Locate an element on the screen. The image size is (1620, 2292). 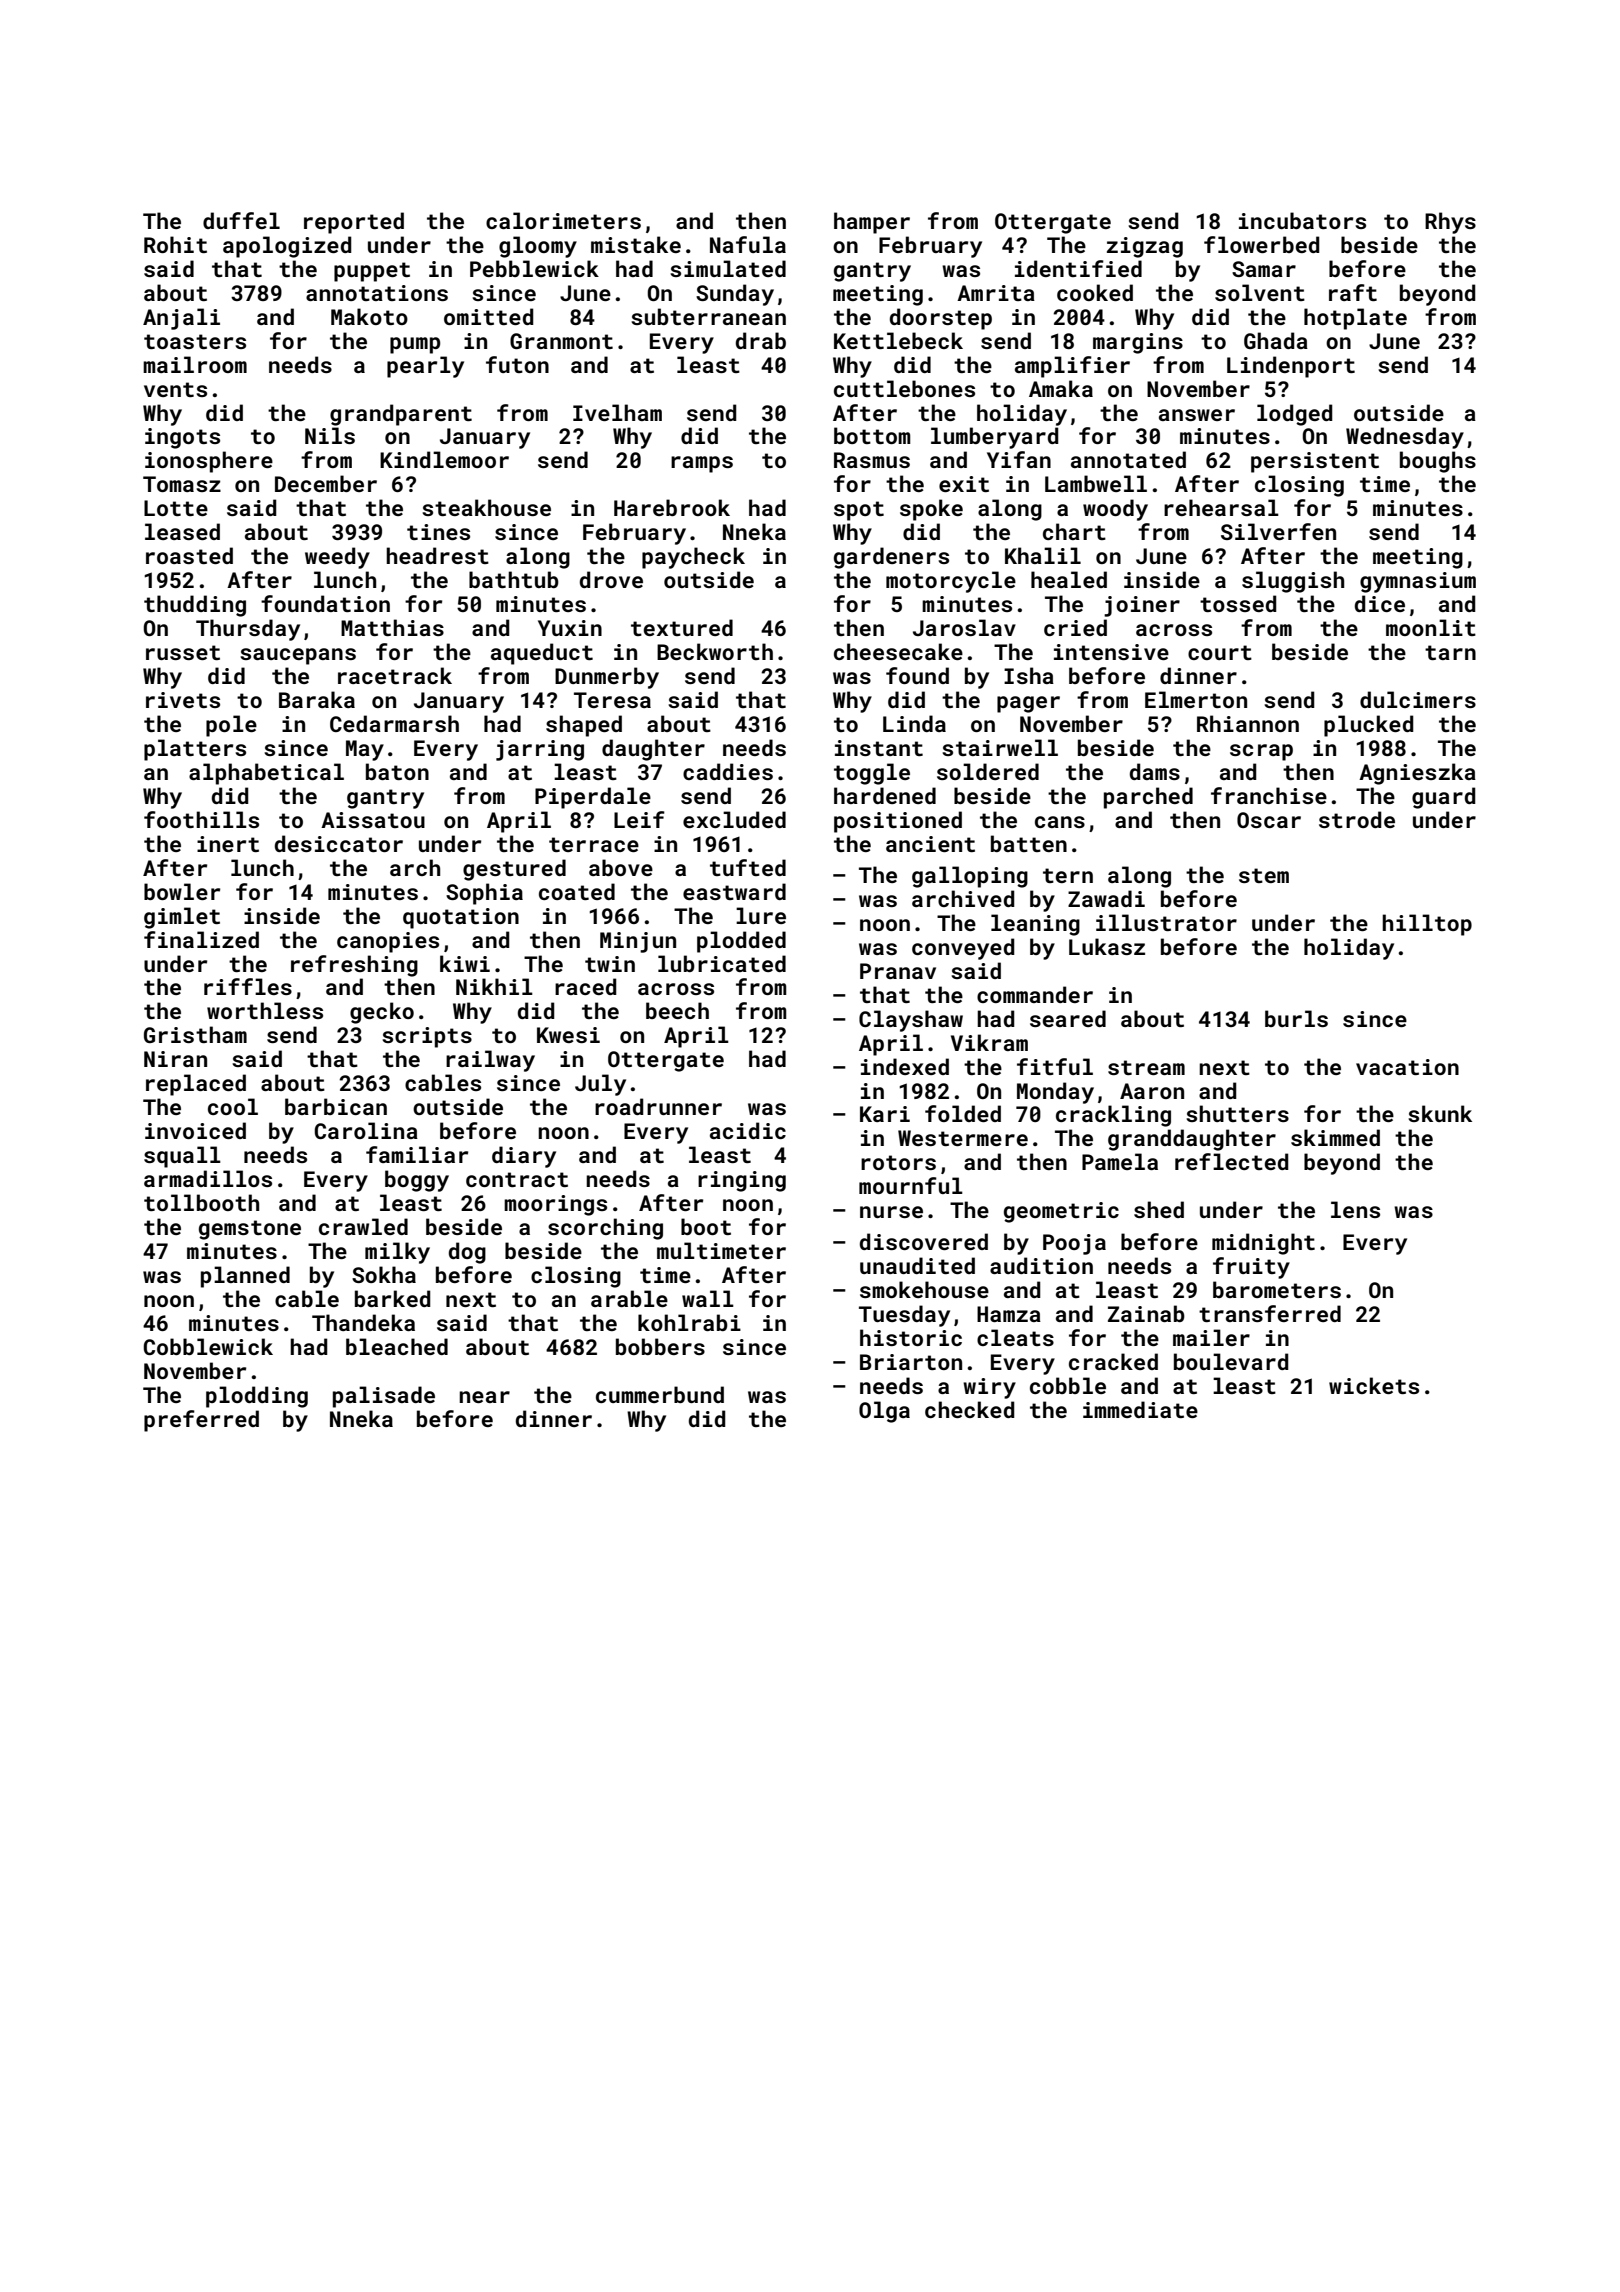
hotplate is located at coordinates (1355, 319).
